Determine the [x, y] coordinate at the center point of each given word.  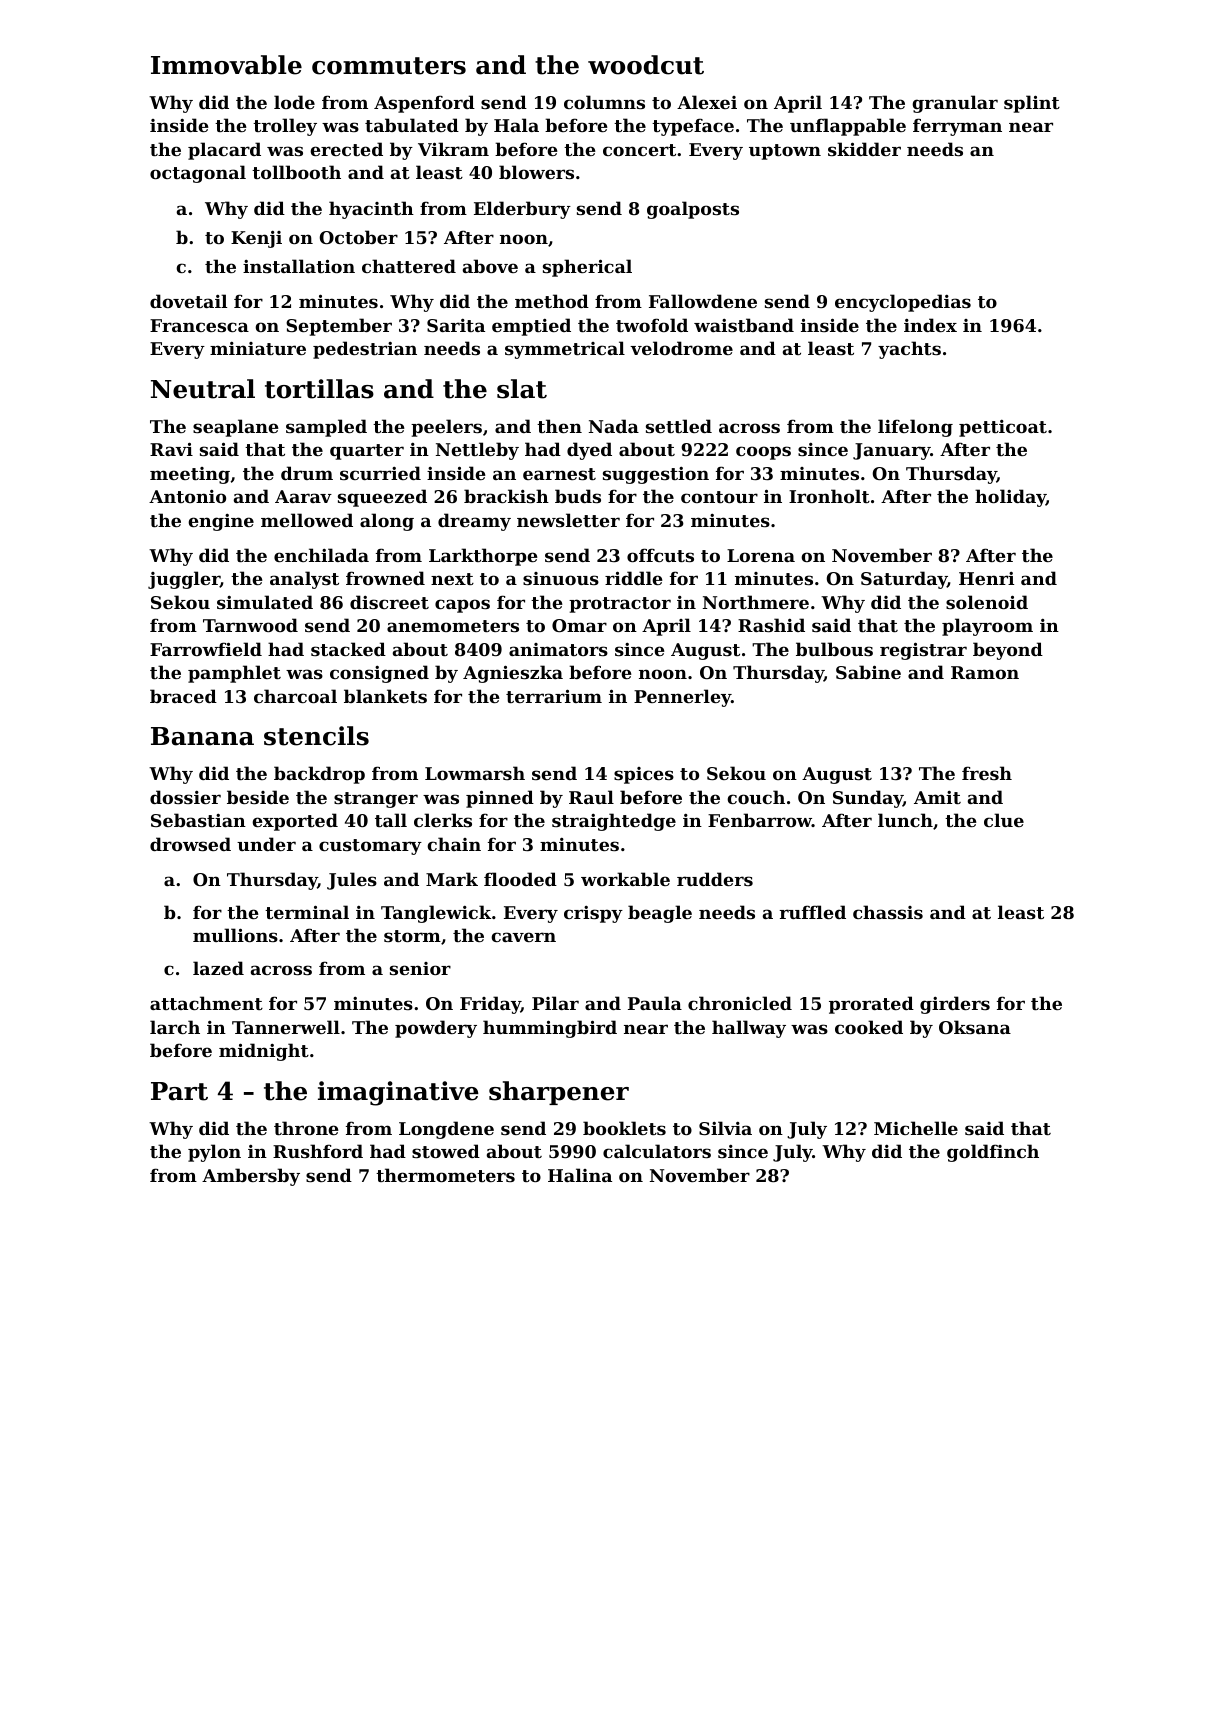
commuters [389, 66]
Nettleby [477, 451]
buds [578, 496]
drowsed [190, 844]
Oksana [975, 1027]
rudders [715, 879]
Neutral [203, 389]
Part [179, 1091]
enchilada [321, 555]
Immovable [226, 65]
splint [1032, 104]
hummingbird [550, 1029]
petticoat [1003, 428]
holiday [1010, 498]
